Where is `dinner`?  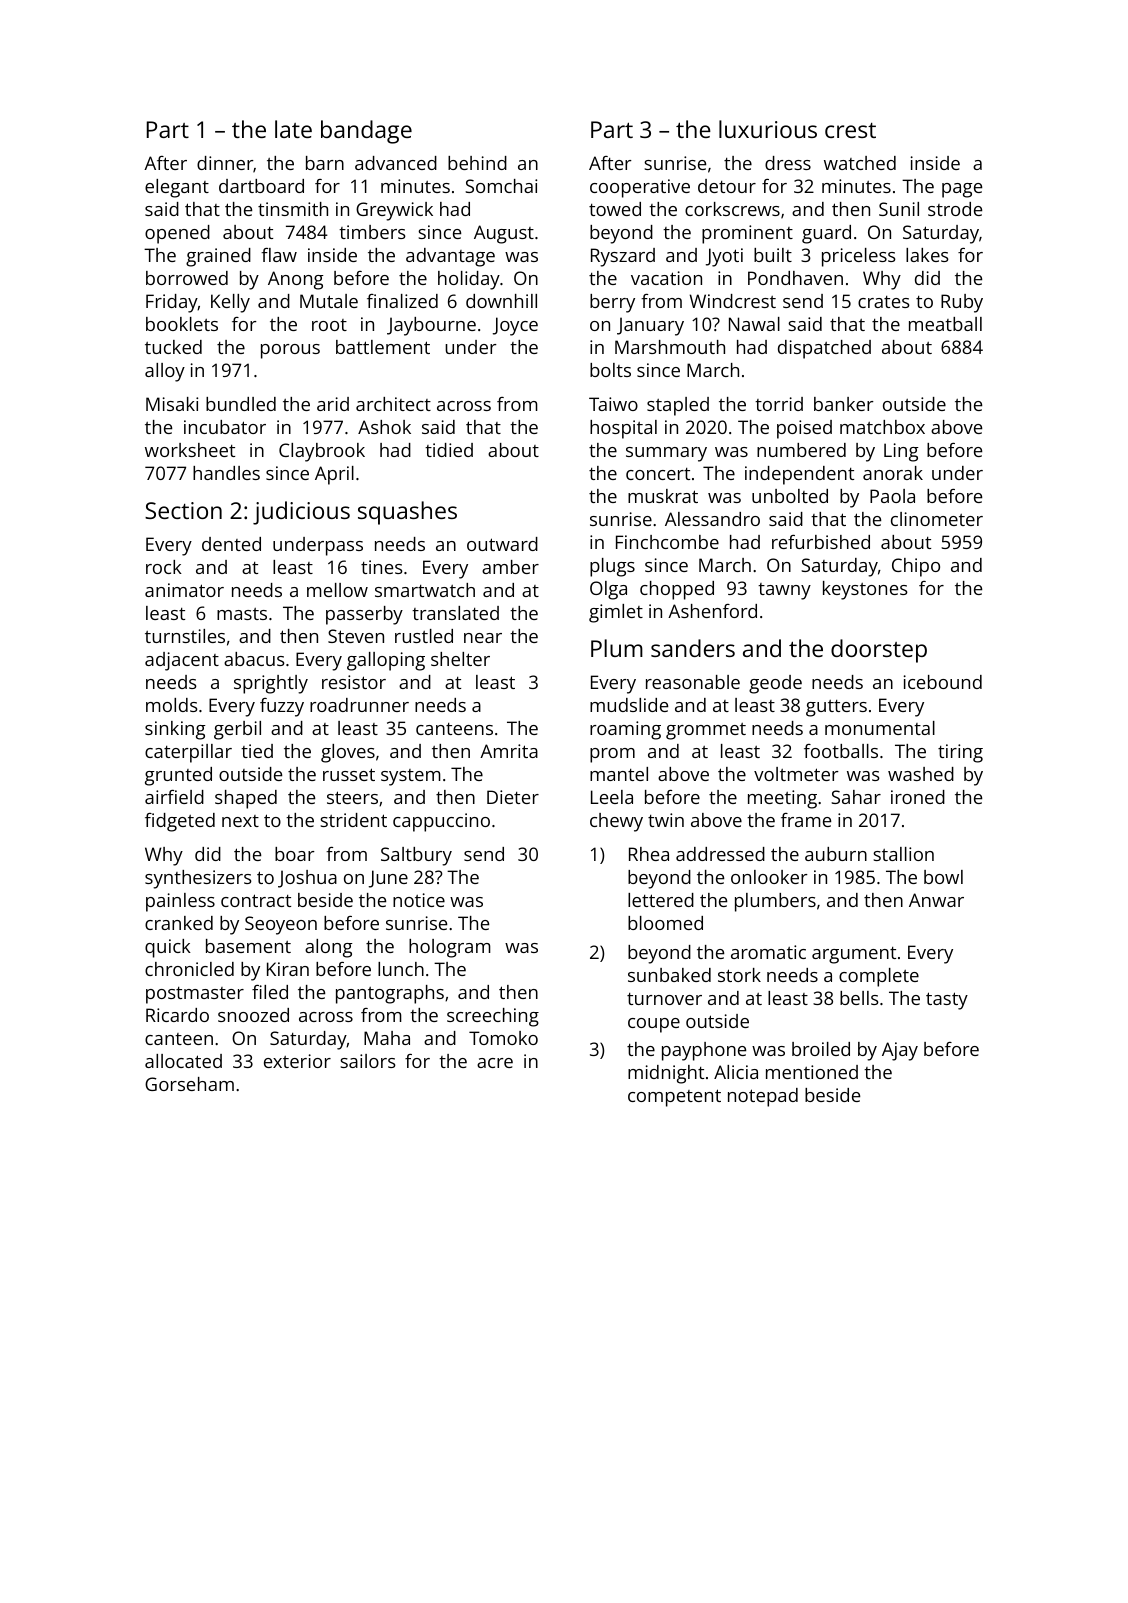
dinner is located at coordinates (225, 163).
